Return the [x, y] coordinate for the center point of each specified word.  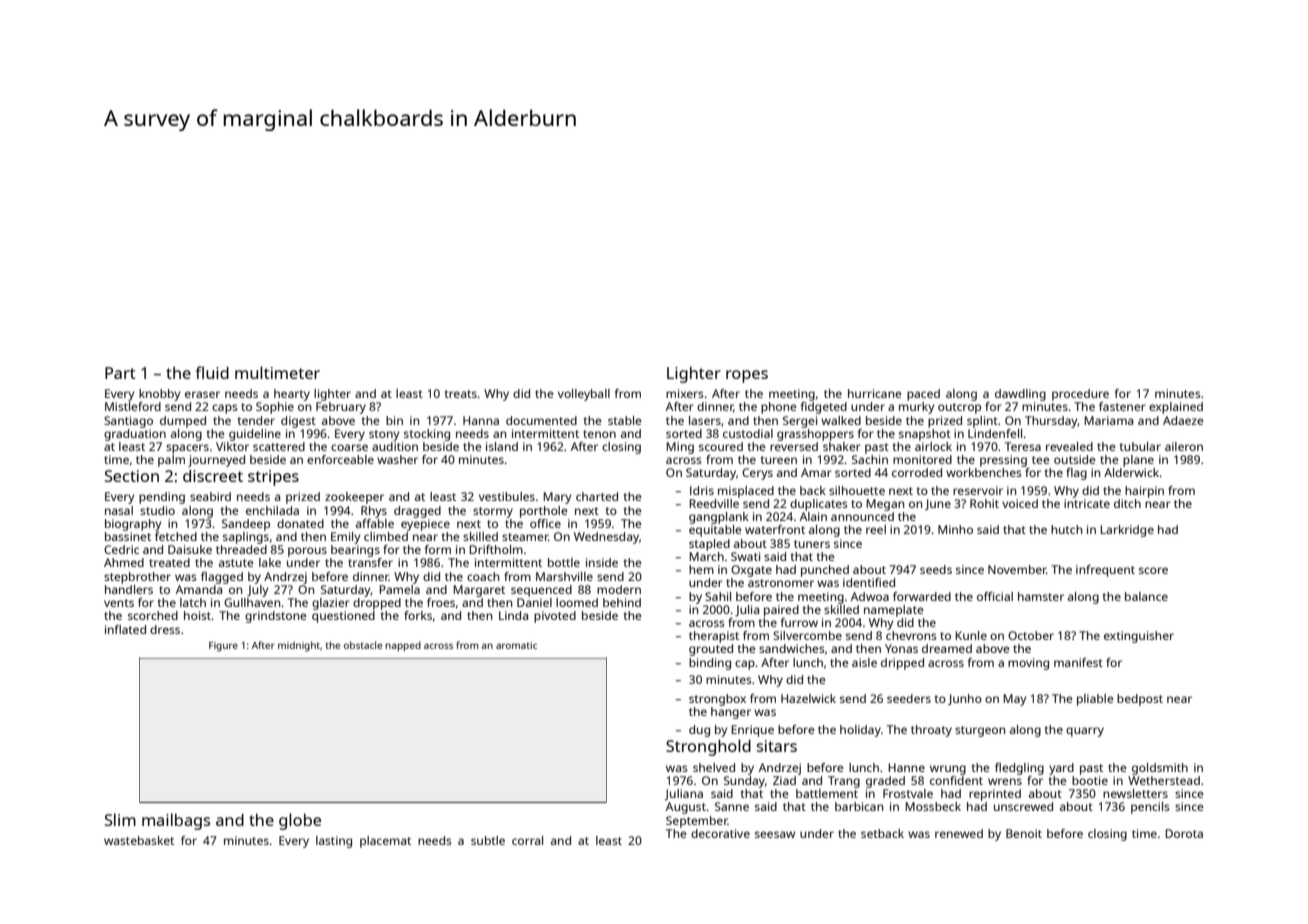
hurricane [875, 393]
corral [527, 840]
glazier [331, 604]
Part [120, 373]
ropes [747, 376]
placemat [385, 842]
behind [622, 602]
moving [1028, 664]
